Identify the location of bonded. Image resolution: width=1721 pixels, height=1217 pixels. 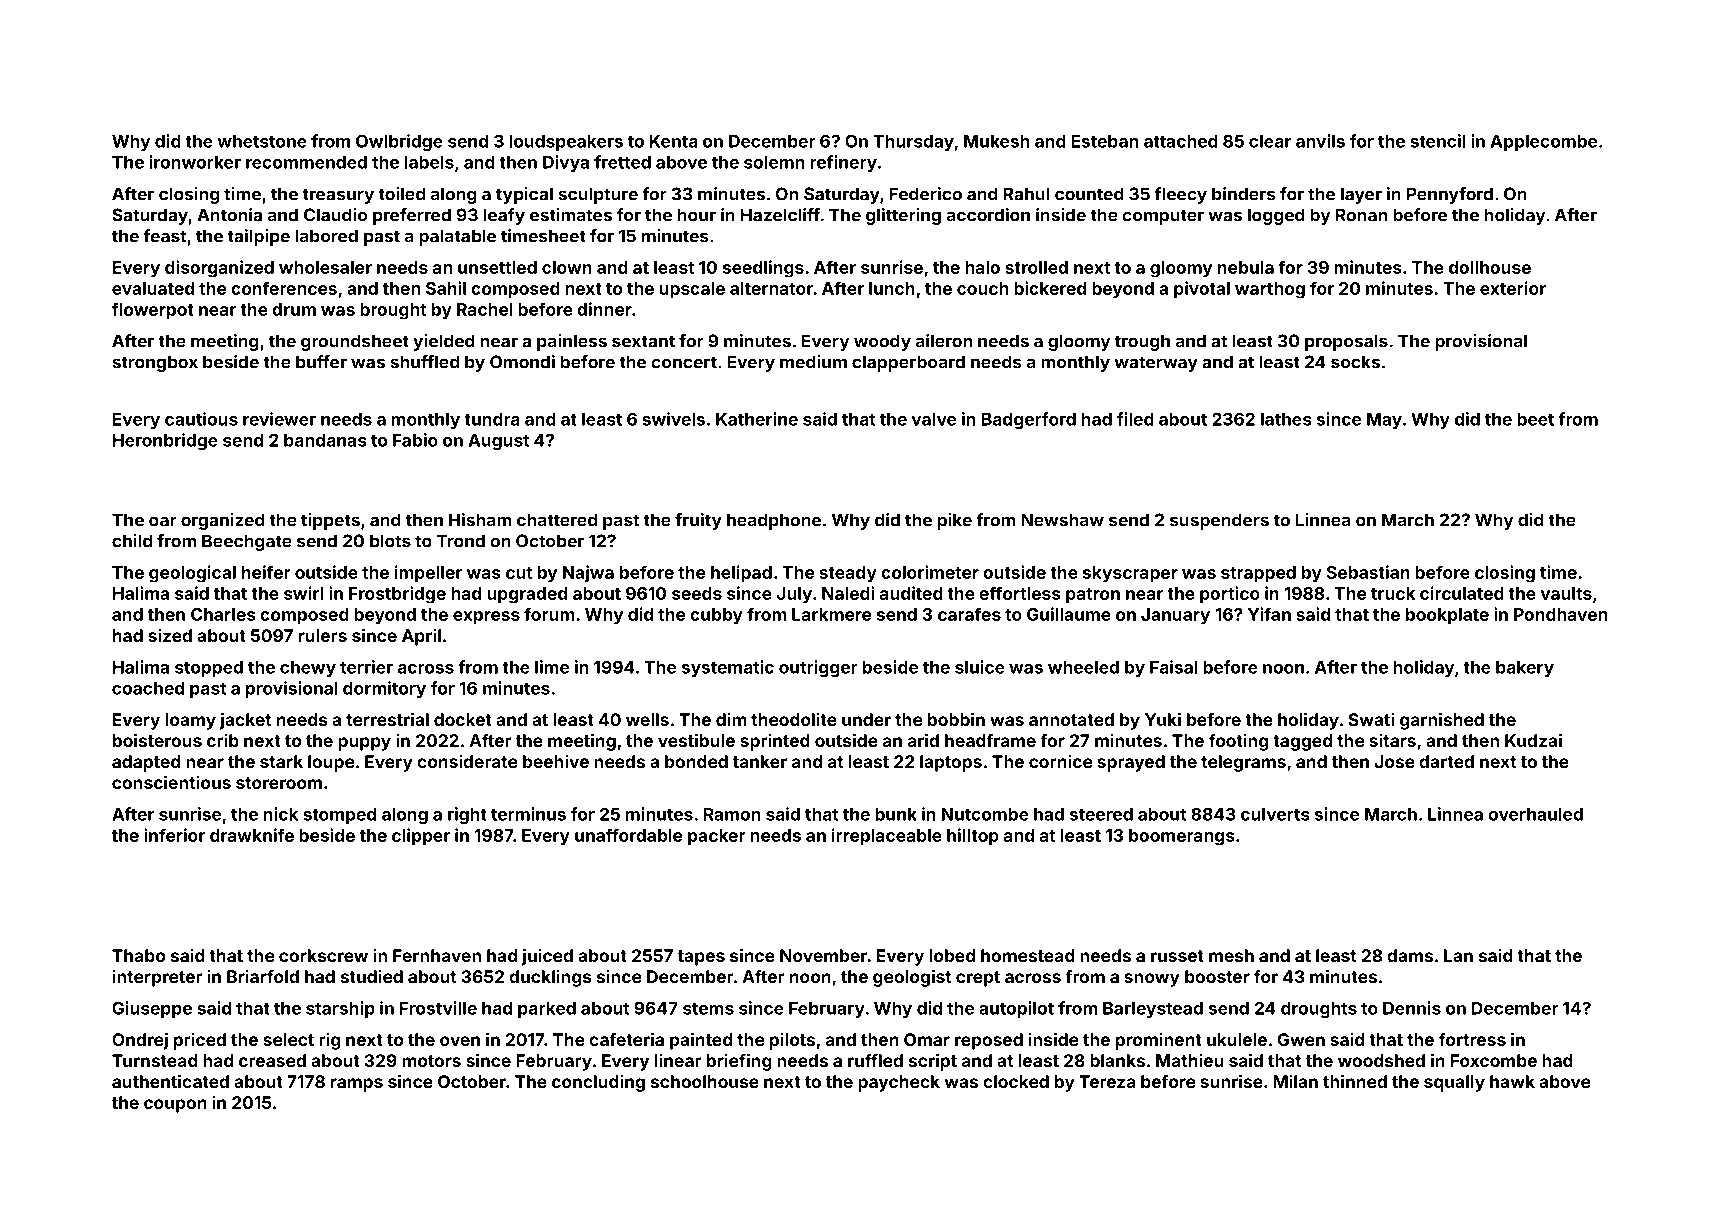
(696, 761).
